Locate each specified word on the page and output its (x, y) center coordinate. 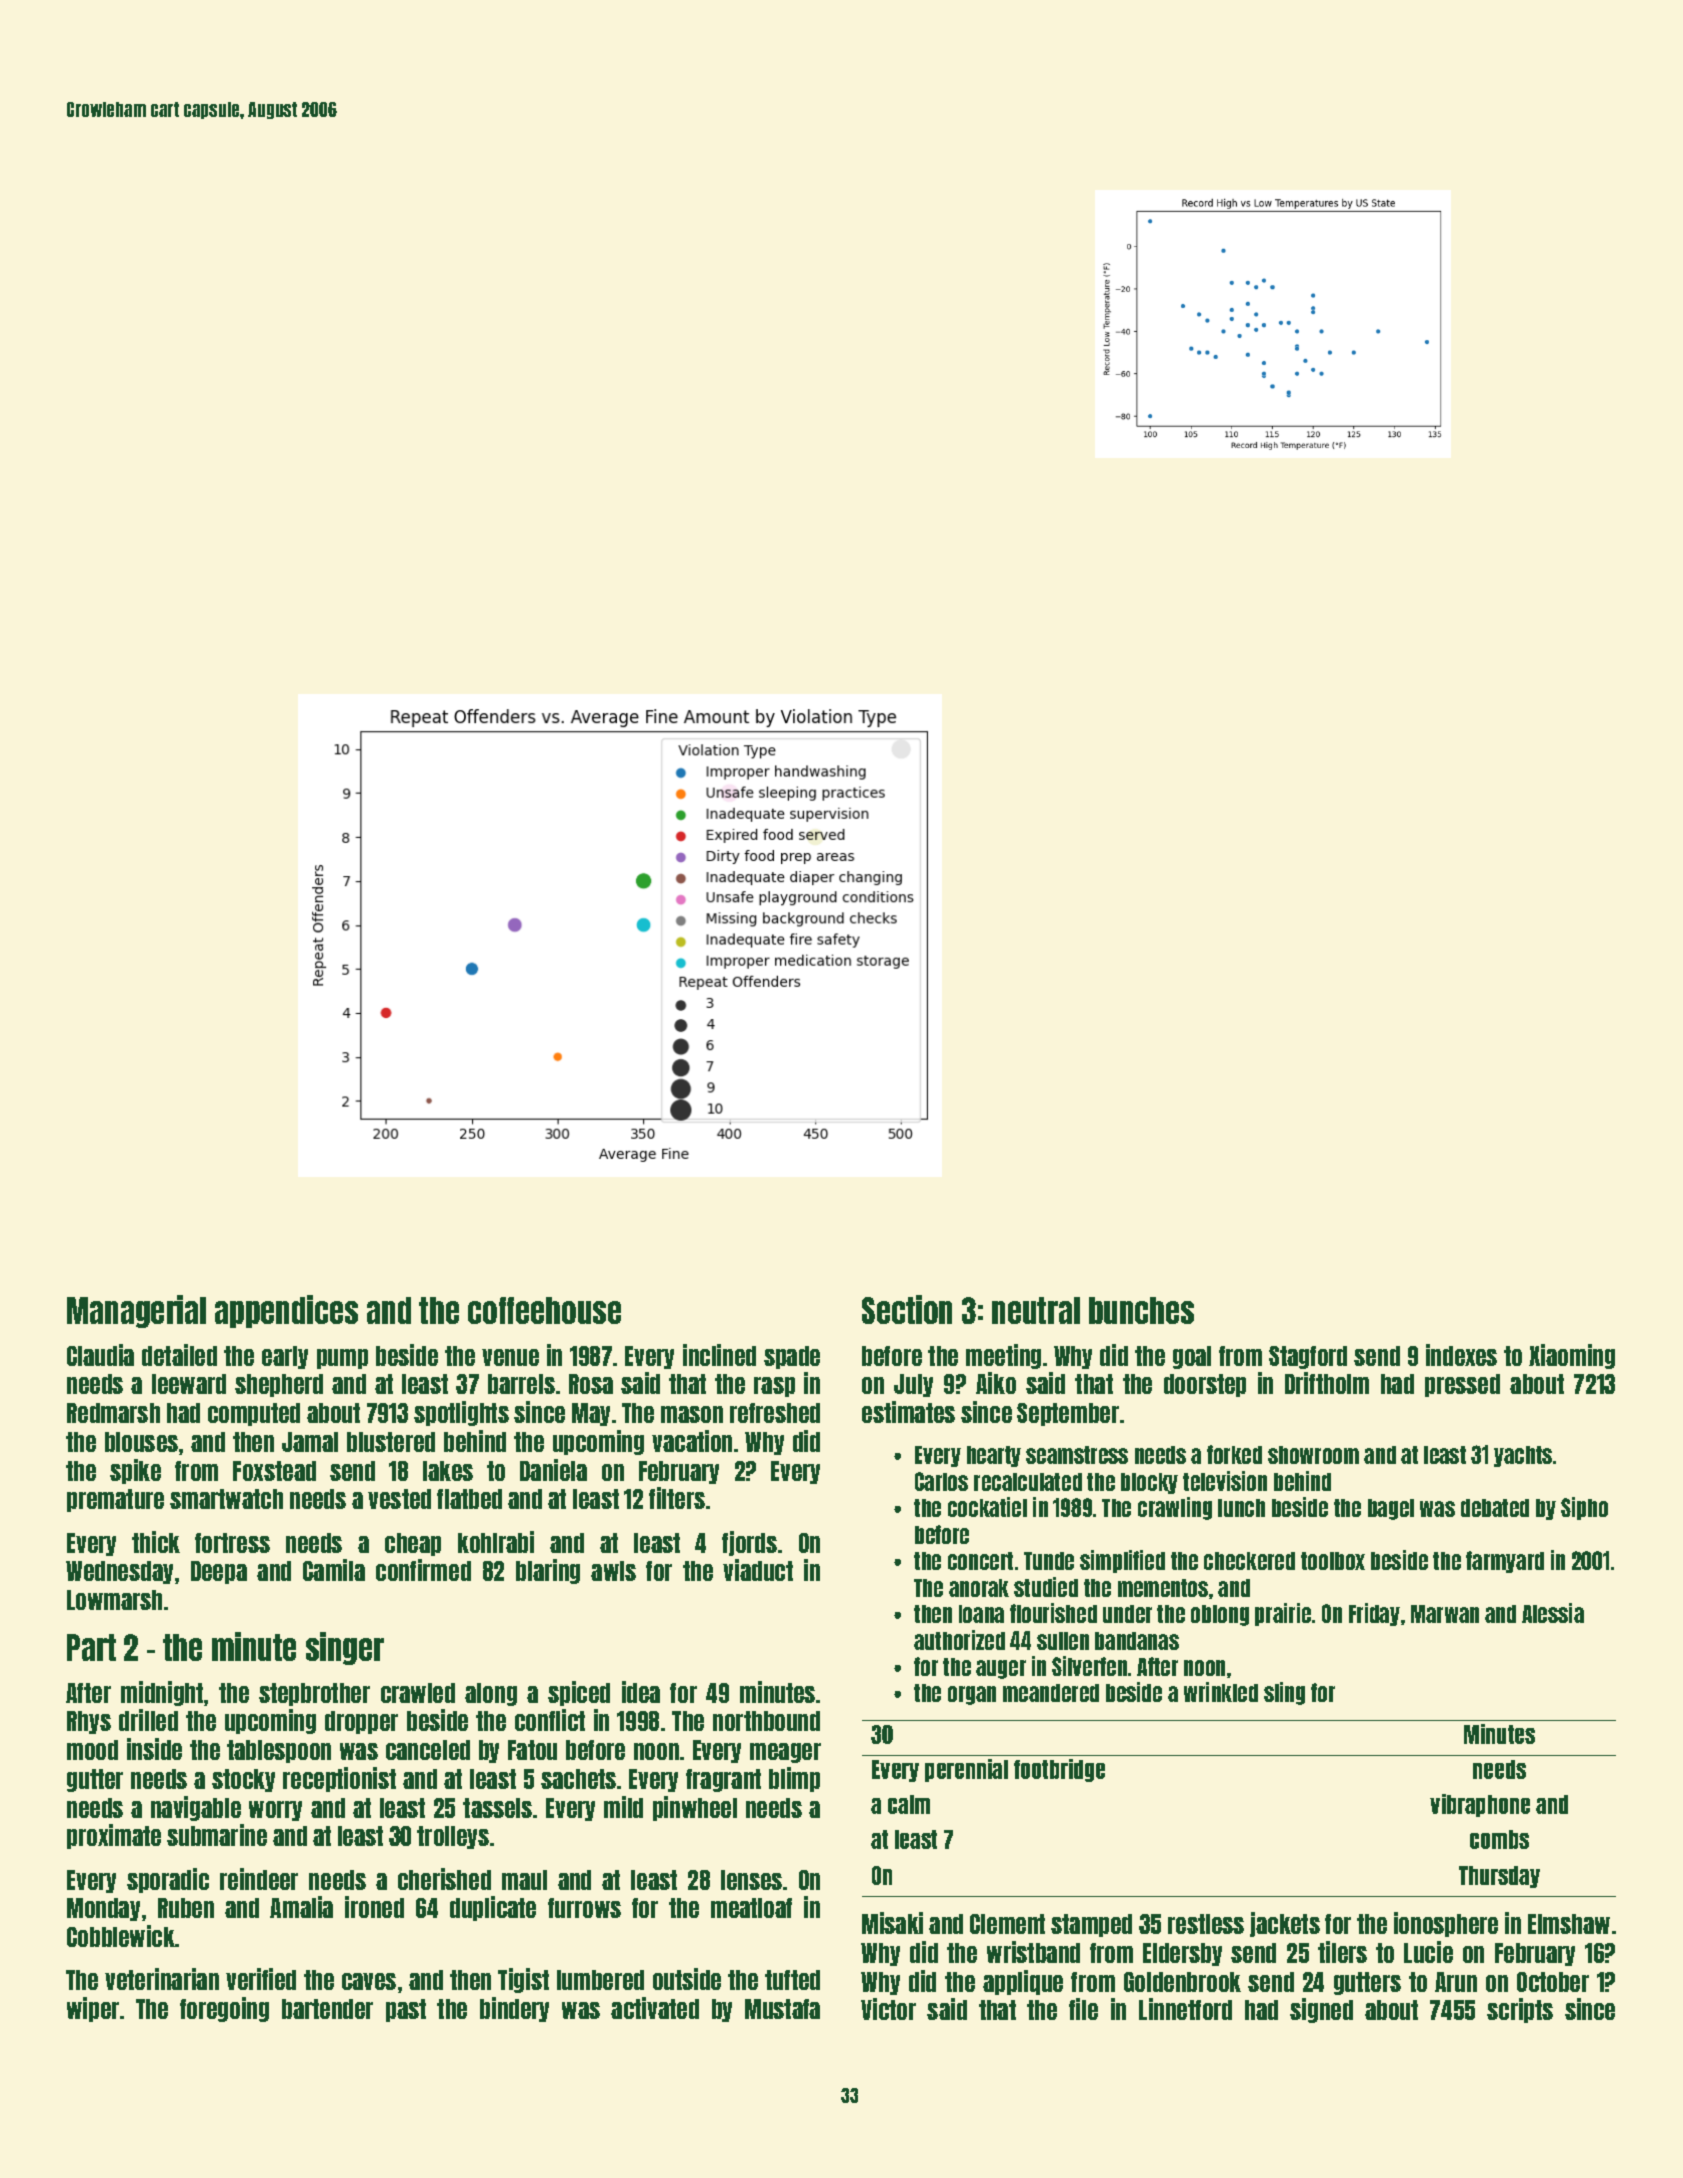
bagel (1391, 1509)
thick (156, 1542)
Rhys (89, 1722)
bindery (514, 2009)
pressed (1462, 1385)
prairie (1283, 1614)
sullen (1063, 1641)
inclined (719, 1355)
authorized (959, 1640)
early (285, 1357)
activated (655, 2008)
